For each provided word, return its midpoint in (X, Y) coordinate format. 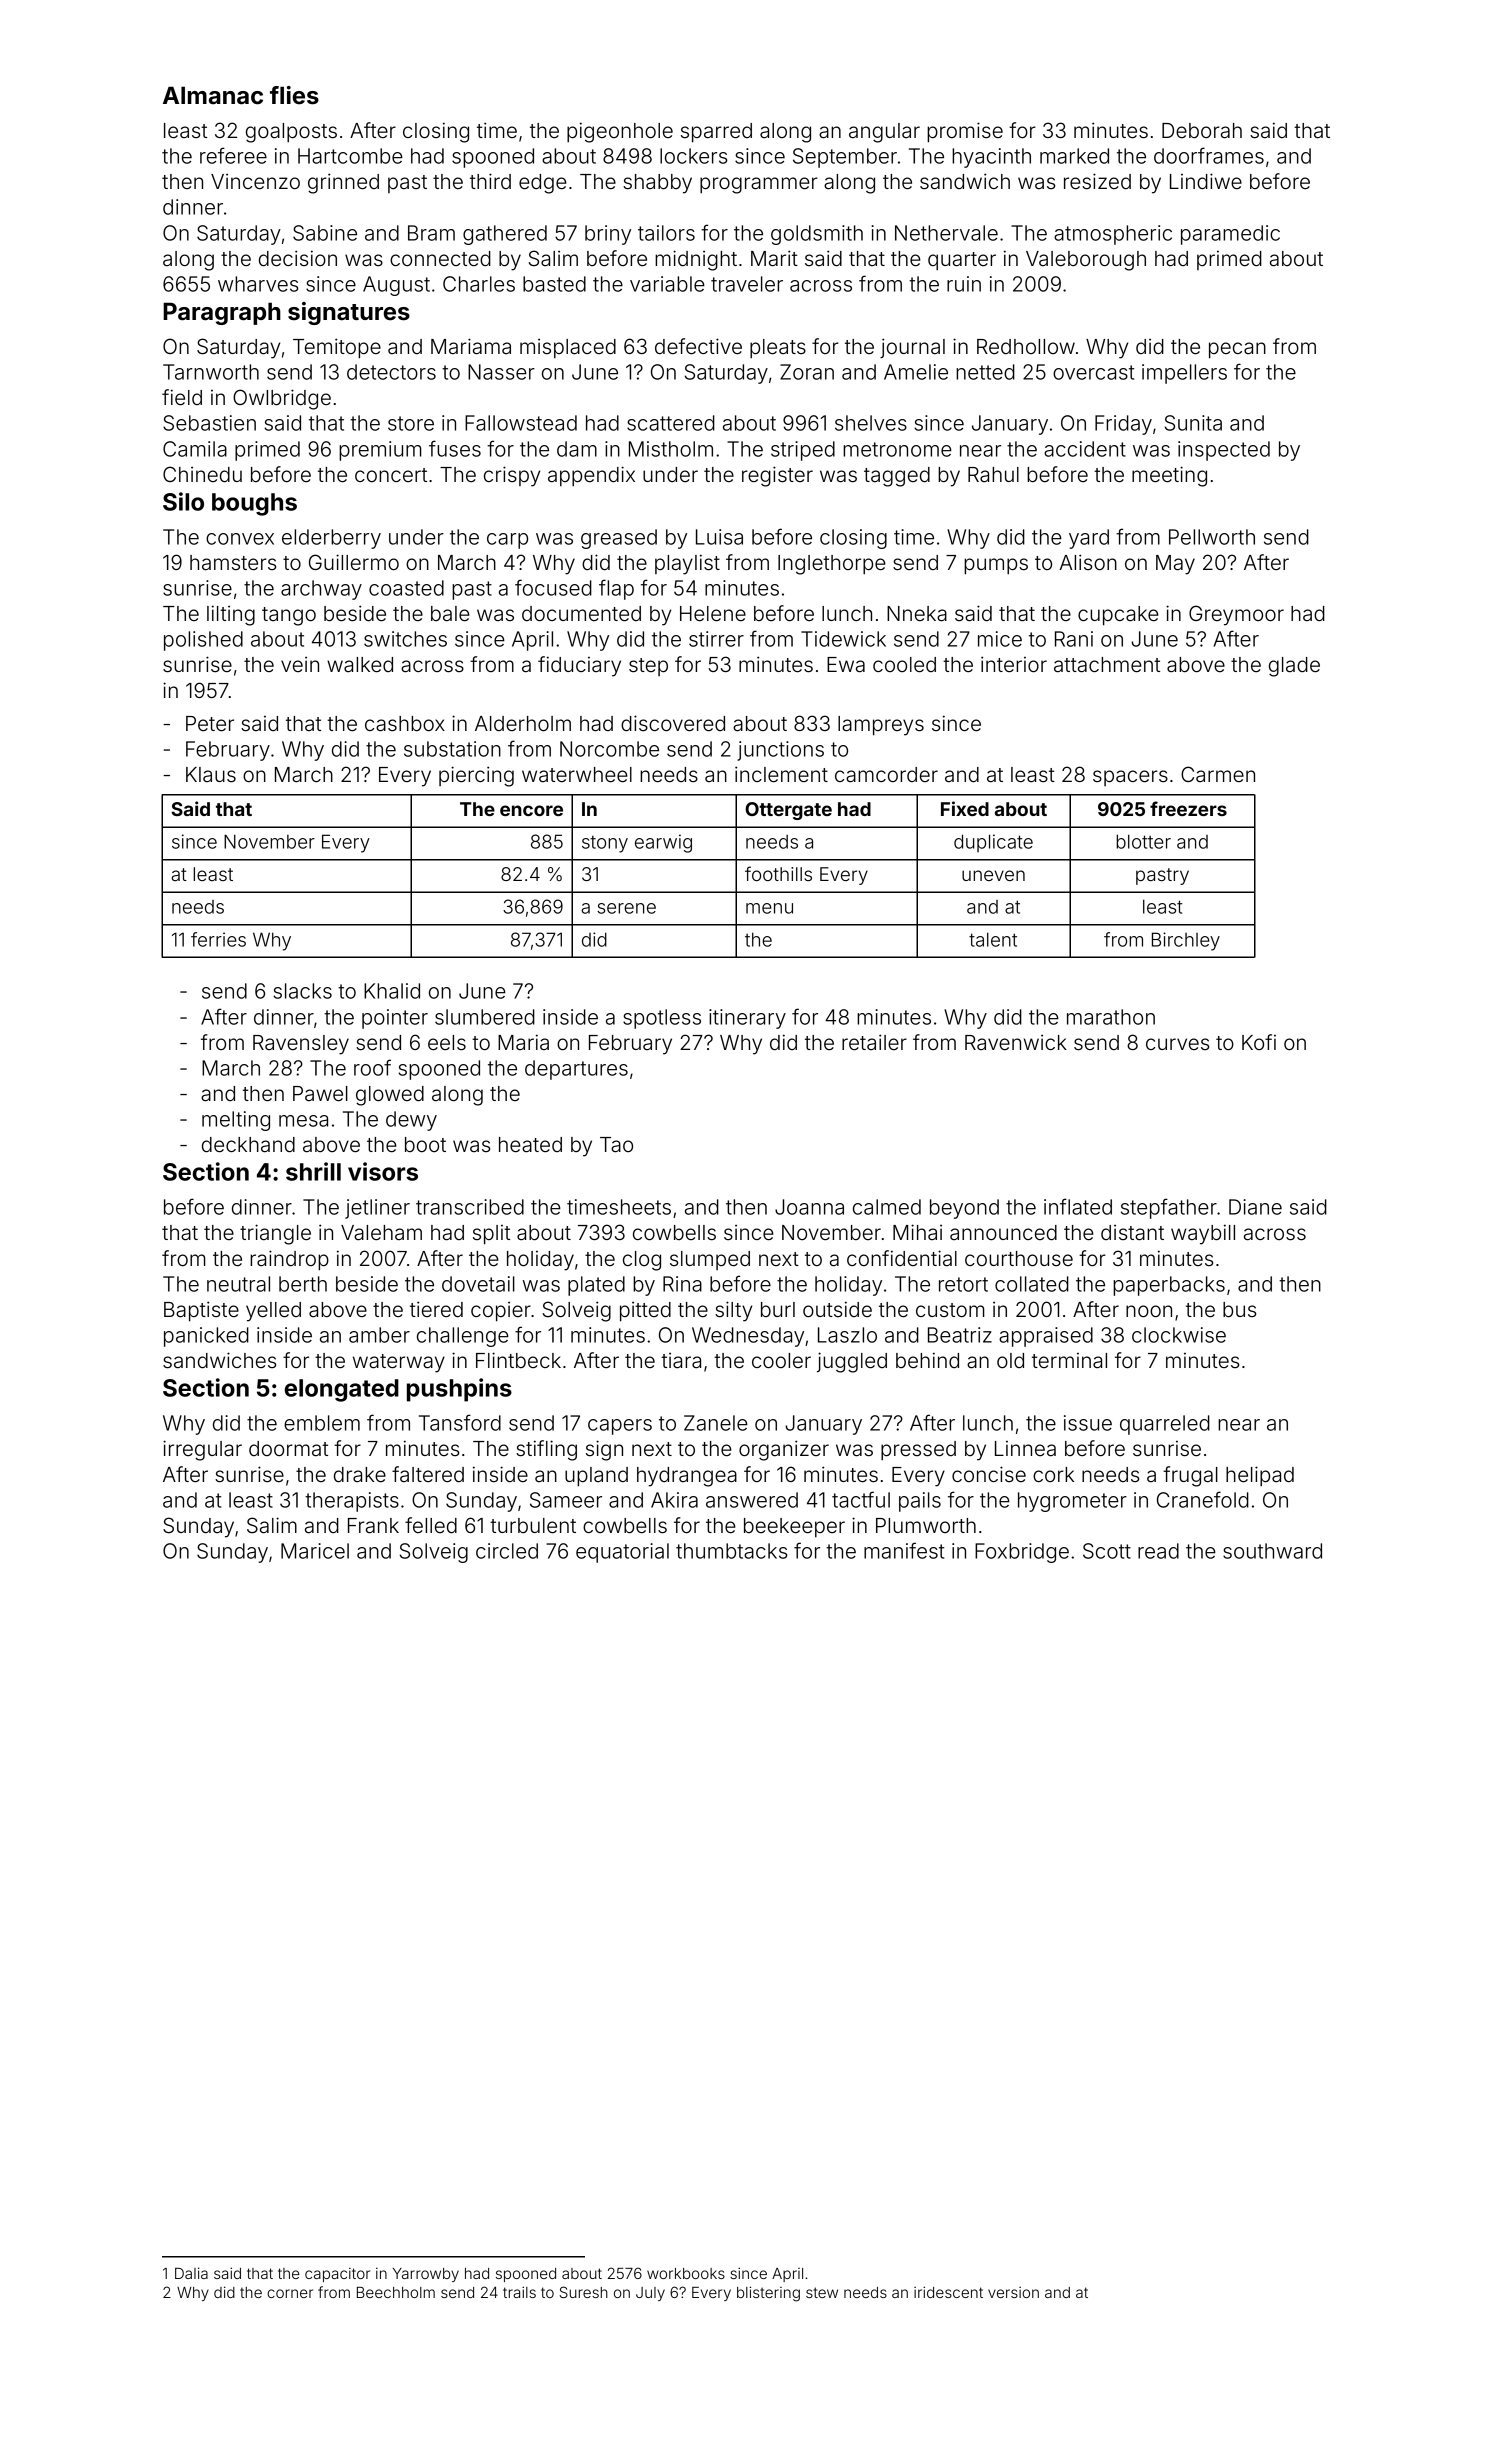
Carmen (1218, 774)
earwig (663, 843)
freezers (1188, 808)
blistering (768, 2294)
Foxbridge (1022, 1553)
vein (300, 664)
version (1013, 2292)
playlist (687, 564)
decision (298, 258)
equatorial (622, 1553)
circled (507, 1551)
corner (290, 2293)
